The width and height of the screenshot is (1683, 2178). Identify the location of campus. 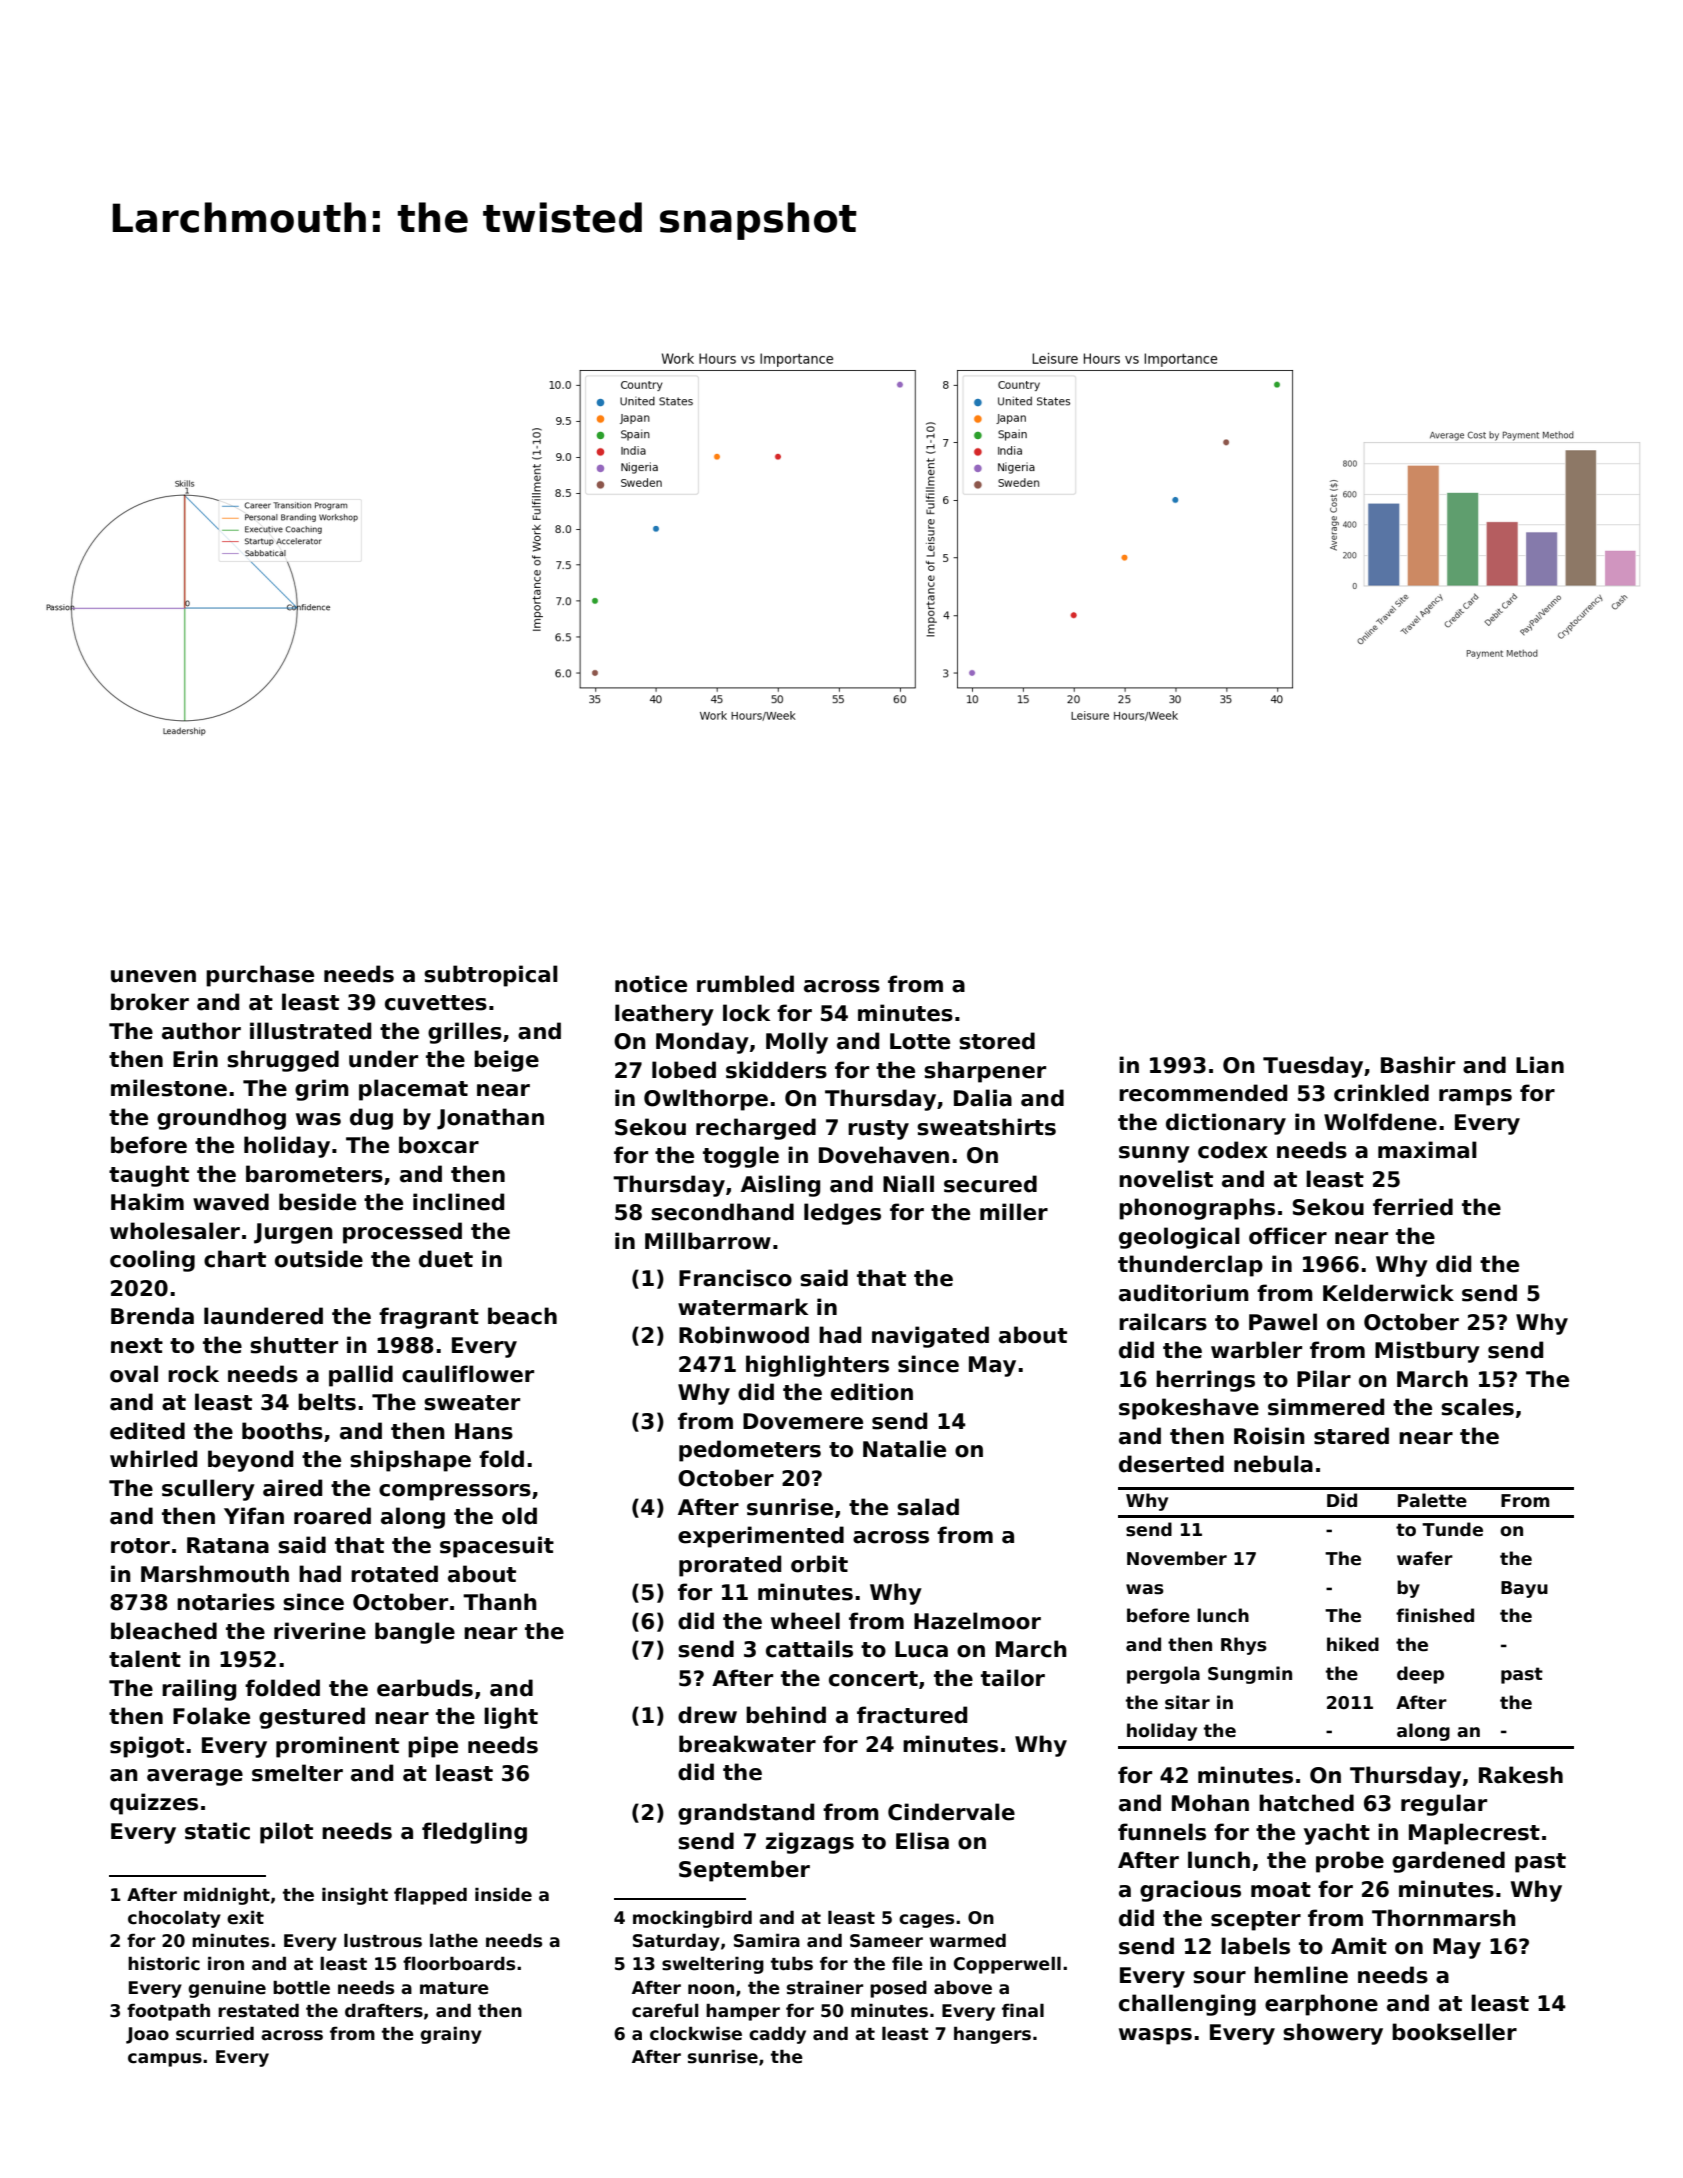
(165, 2060).
